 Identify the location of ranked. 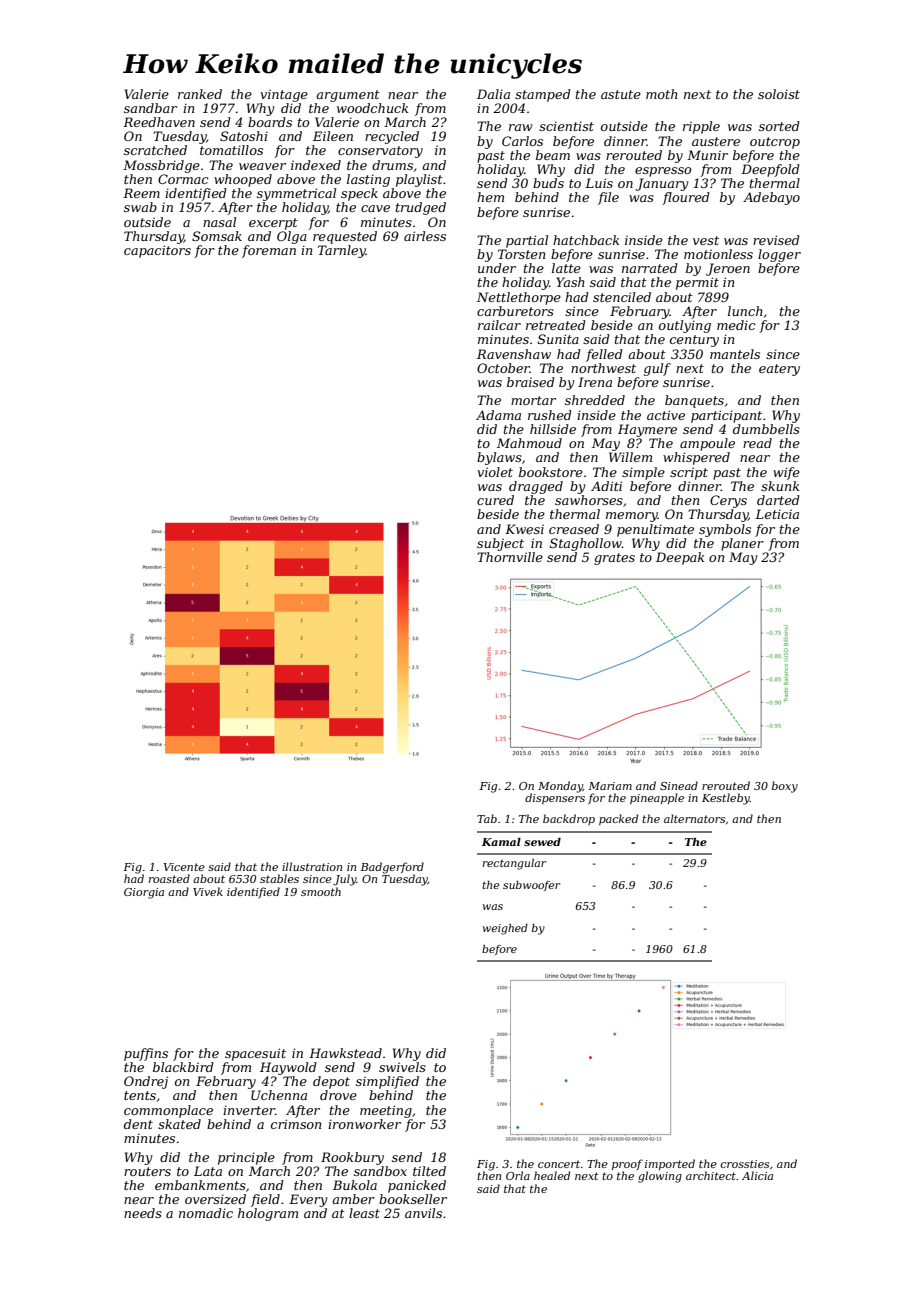
(200, 94).
